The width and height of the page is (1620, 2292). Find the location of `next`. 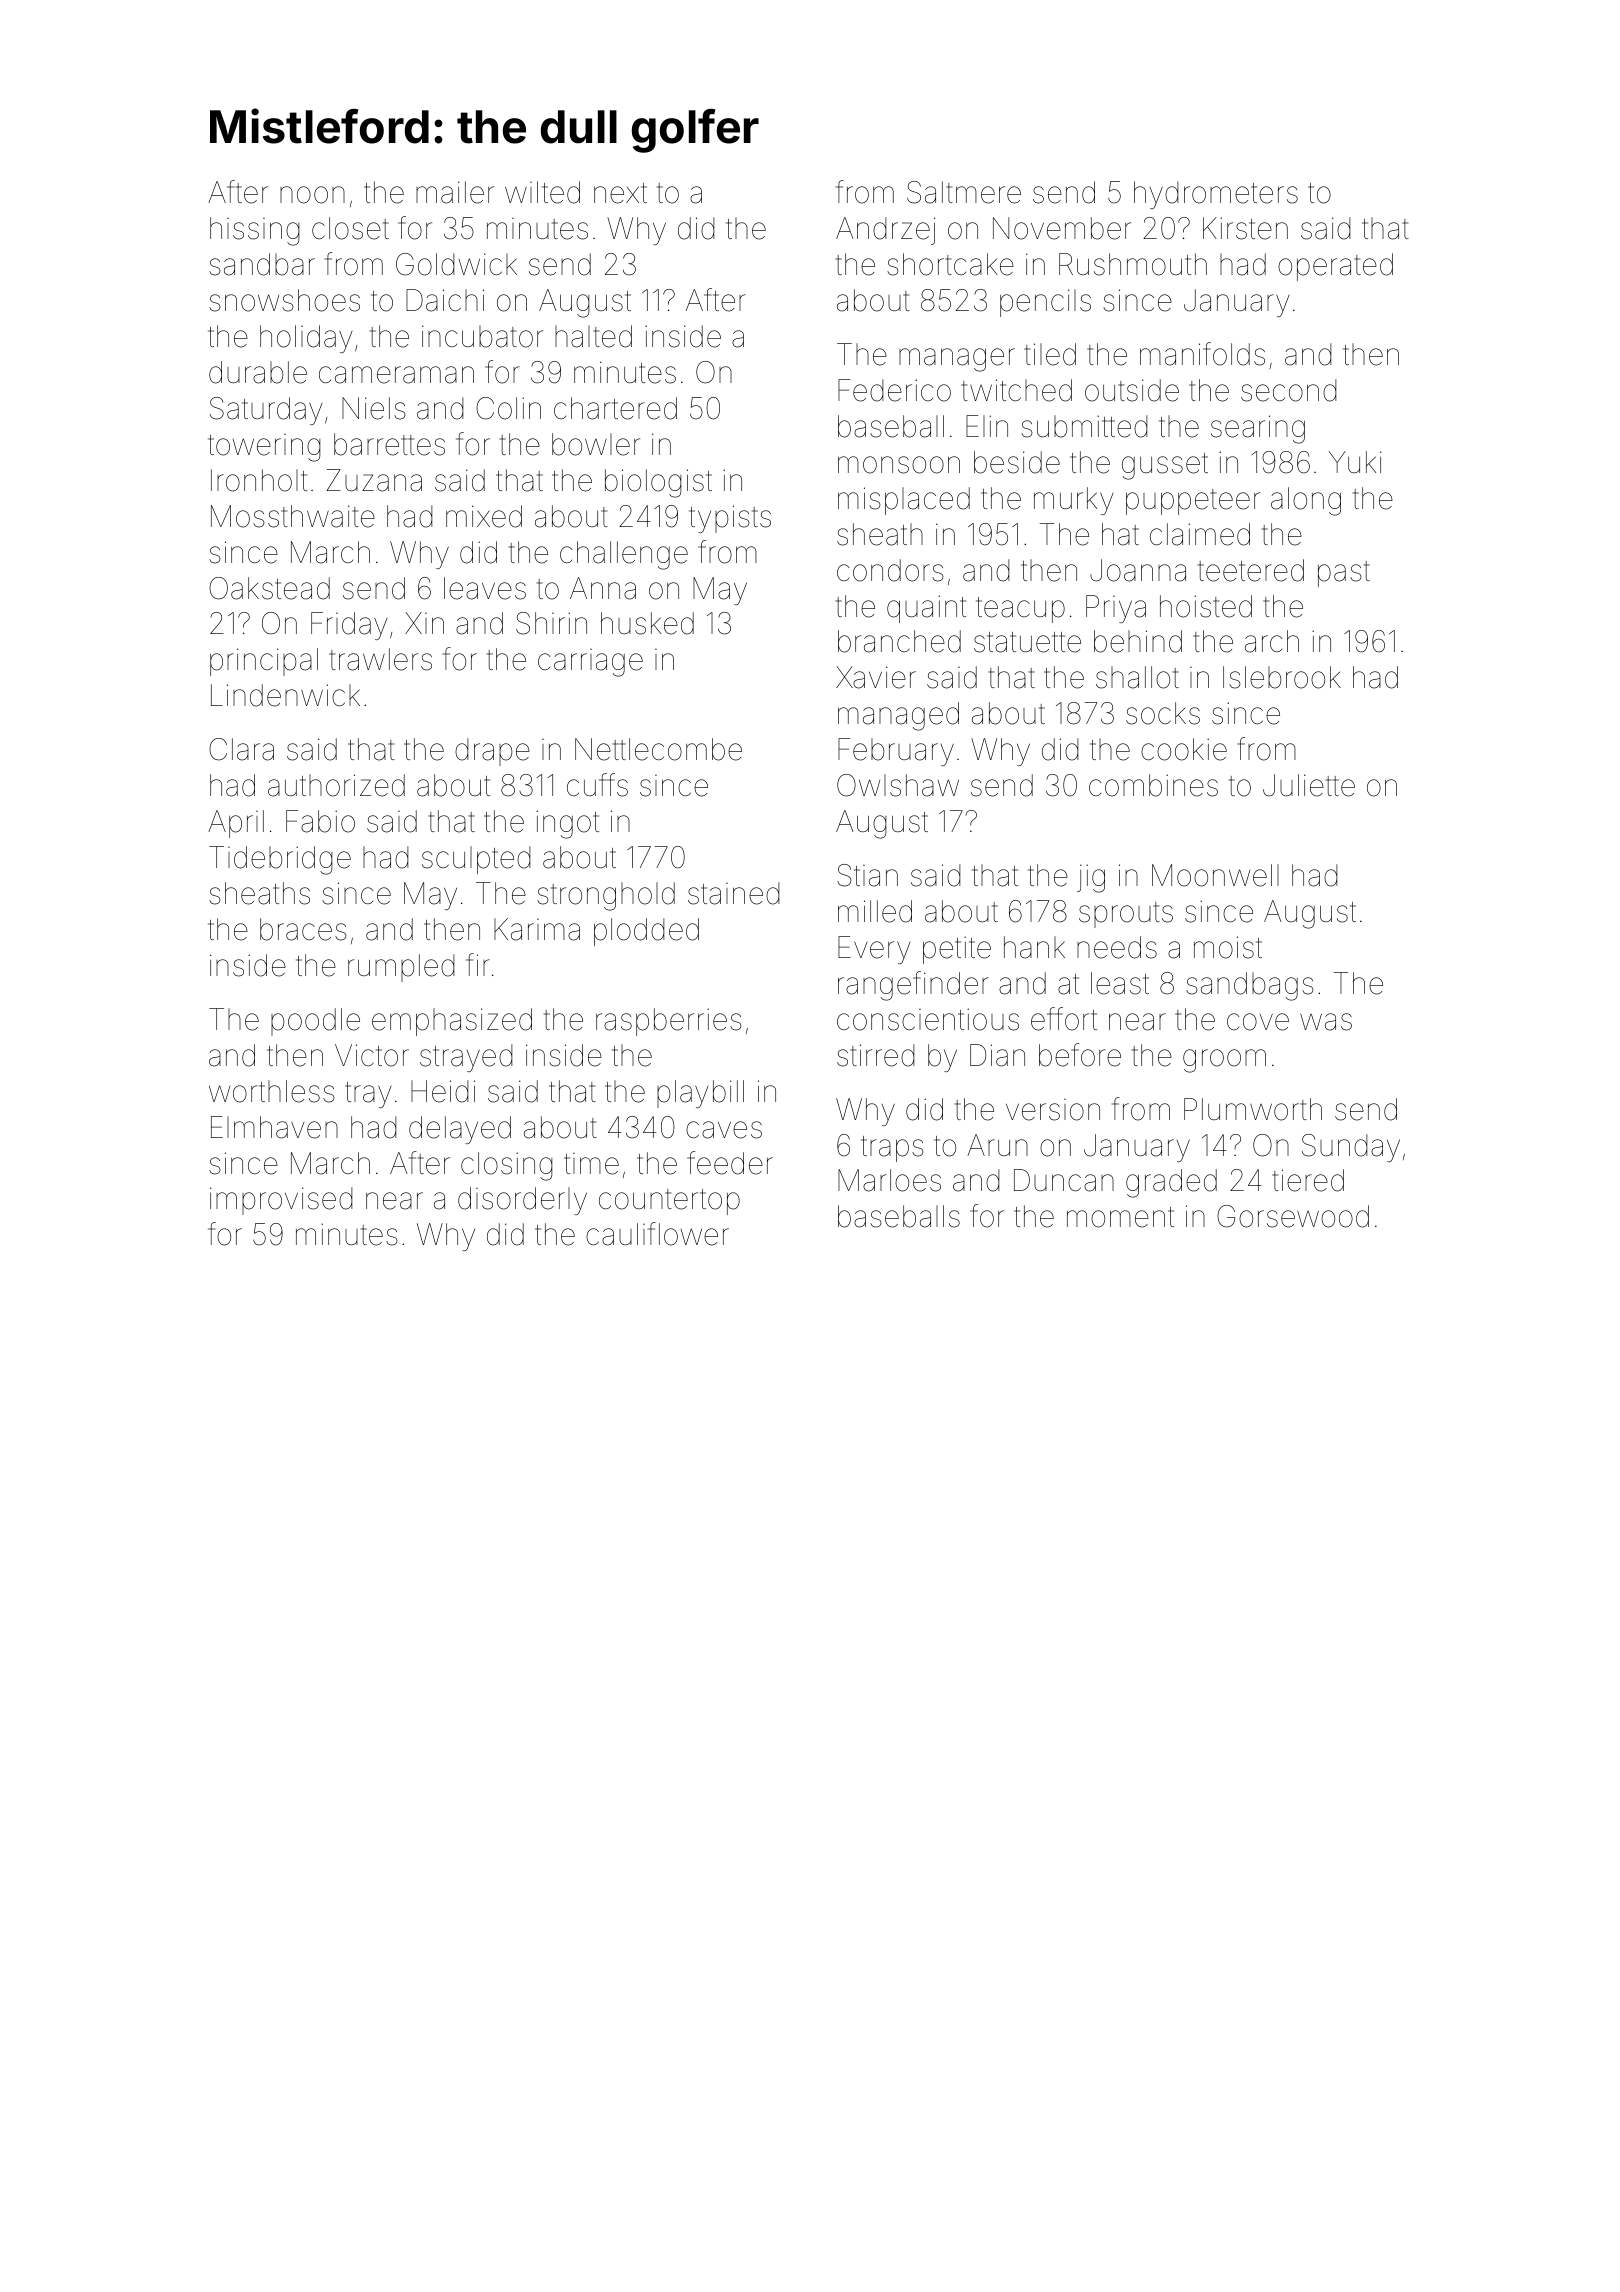

next is located at coordinates (620, 193).
